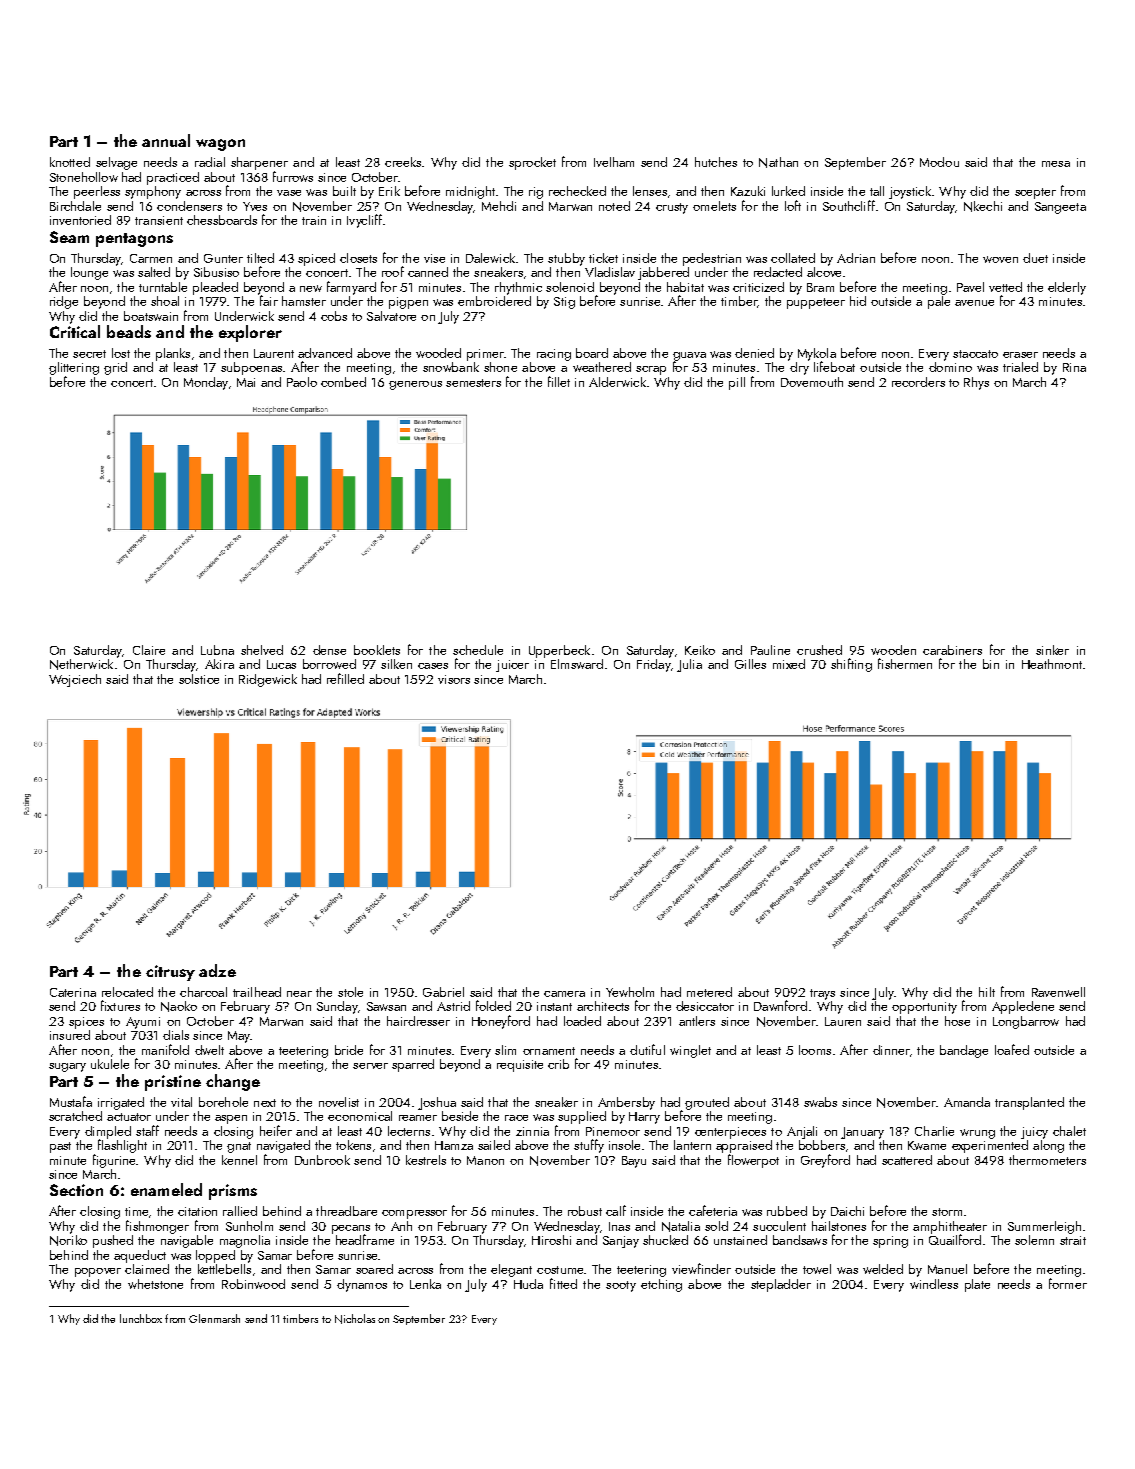  I want to click on solstice, so click(199, 679).
